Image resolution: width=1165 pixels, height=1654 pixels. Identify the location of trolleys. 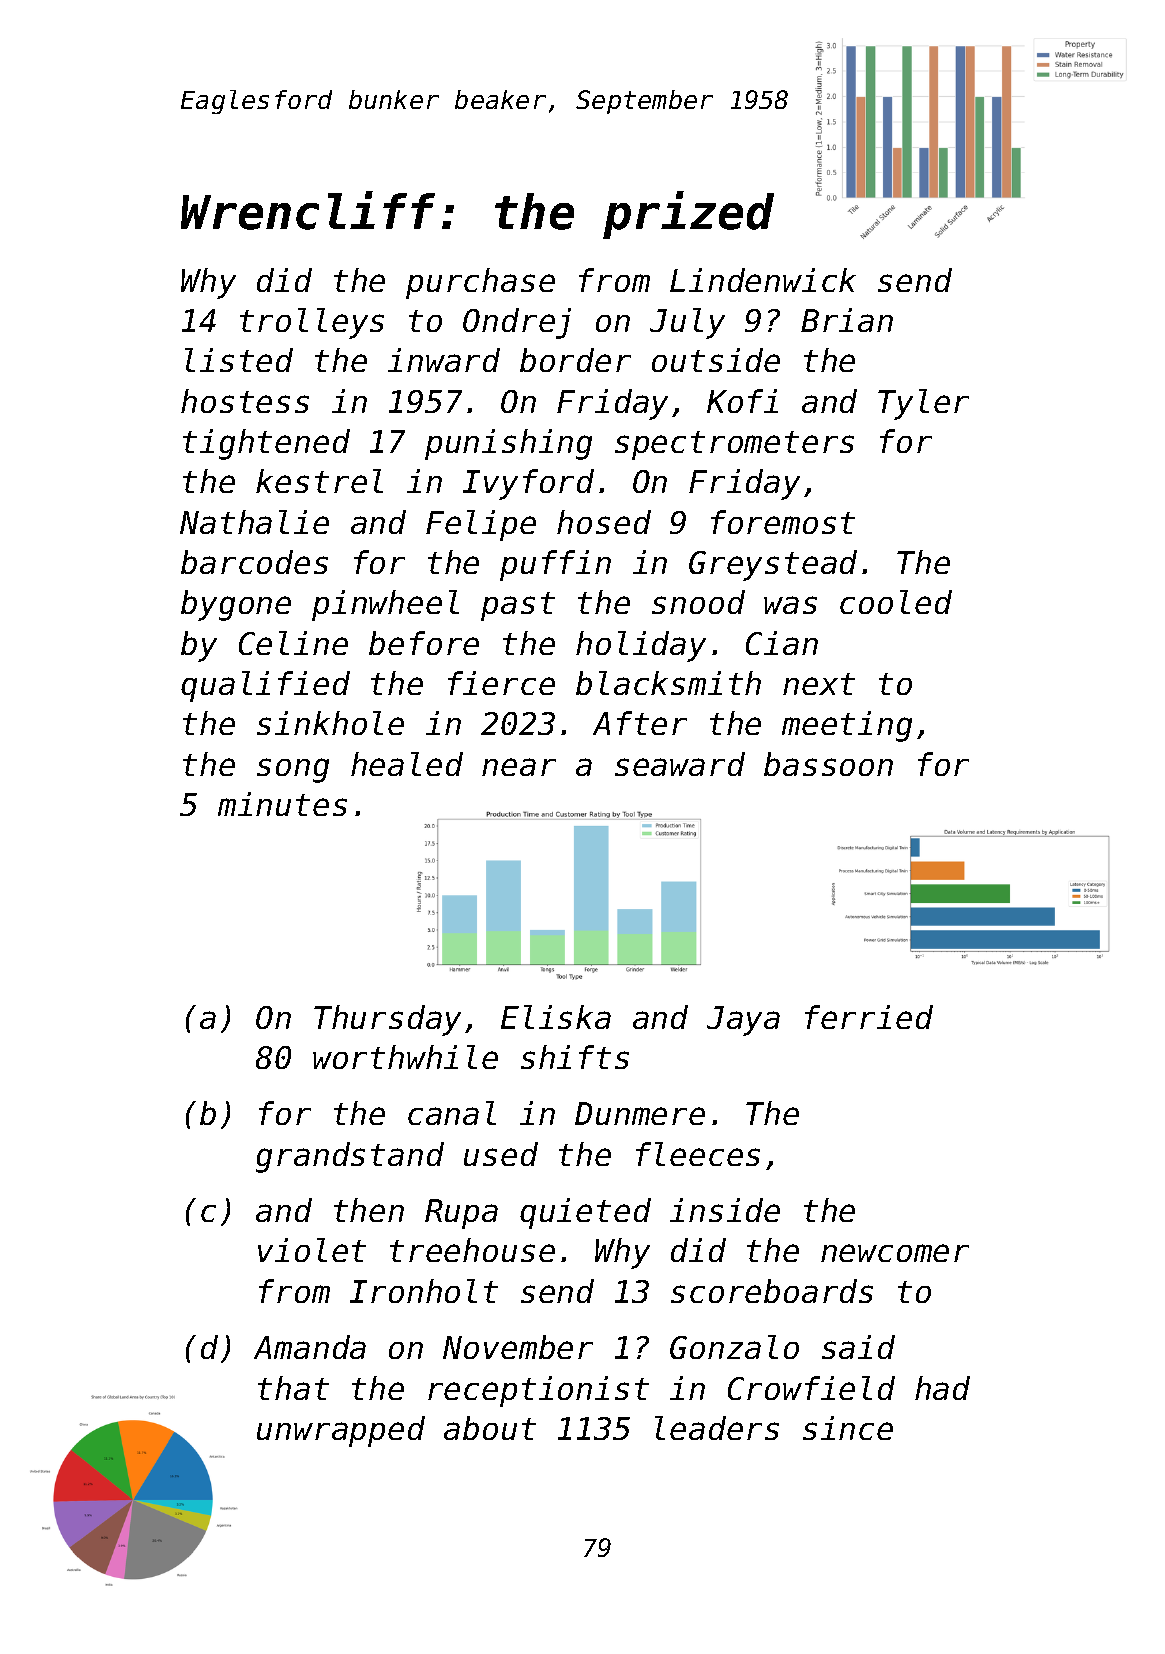
(312, 323).
